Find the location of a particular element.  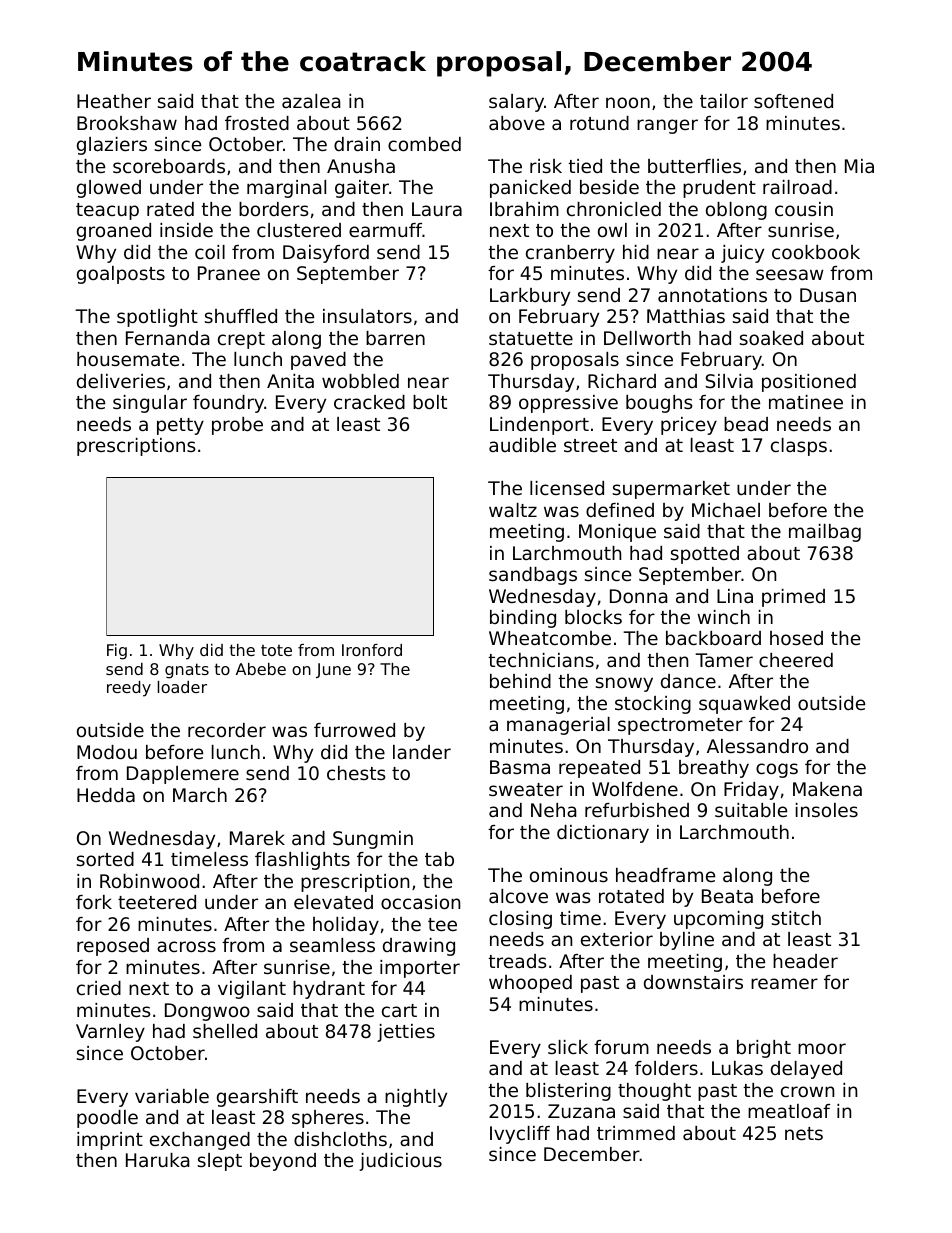

waltz is located at coordinates (513, 510).
